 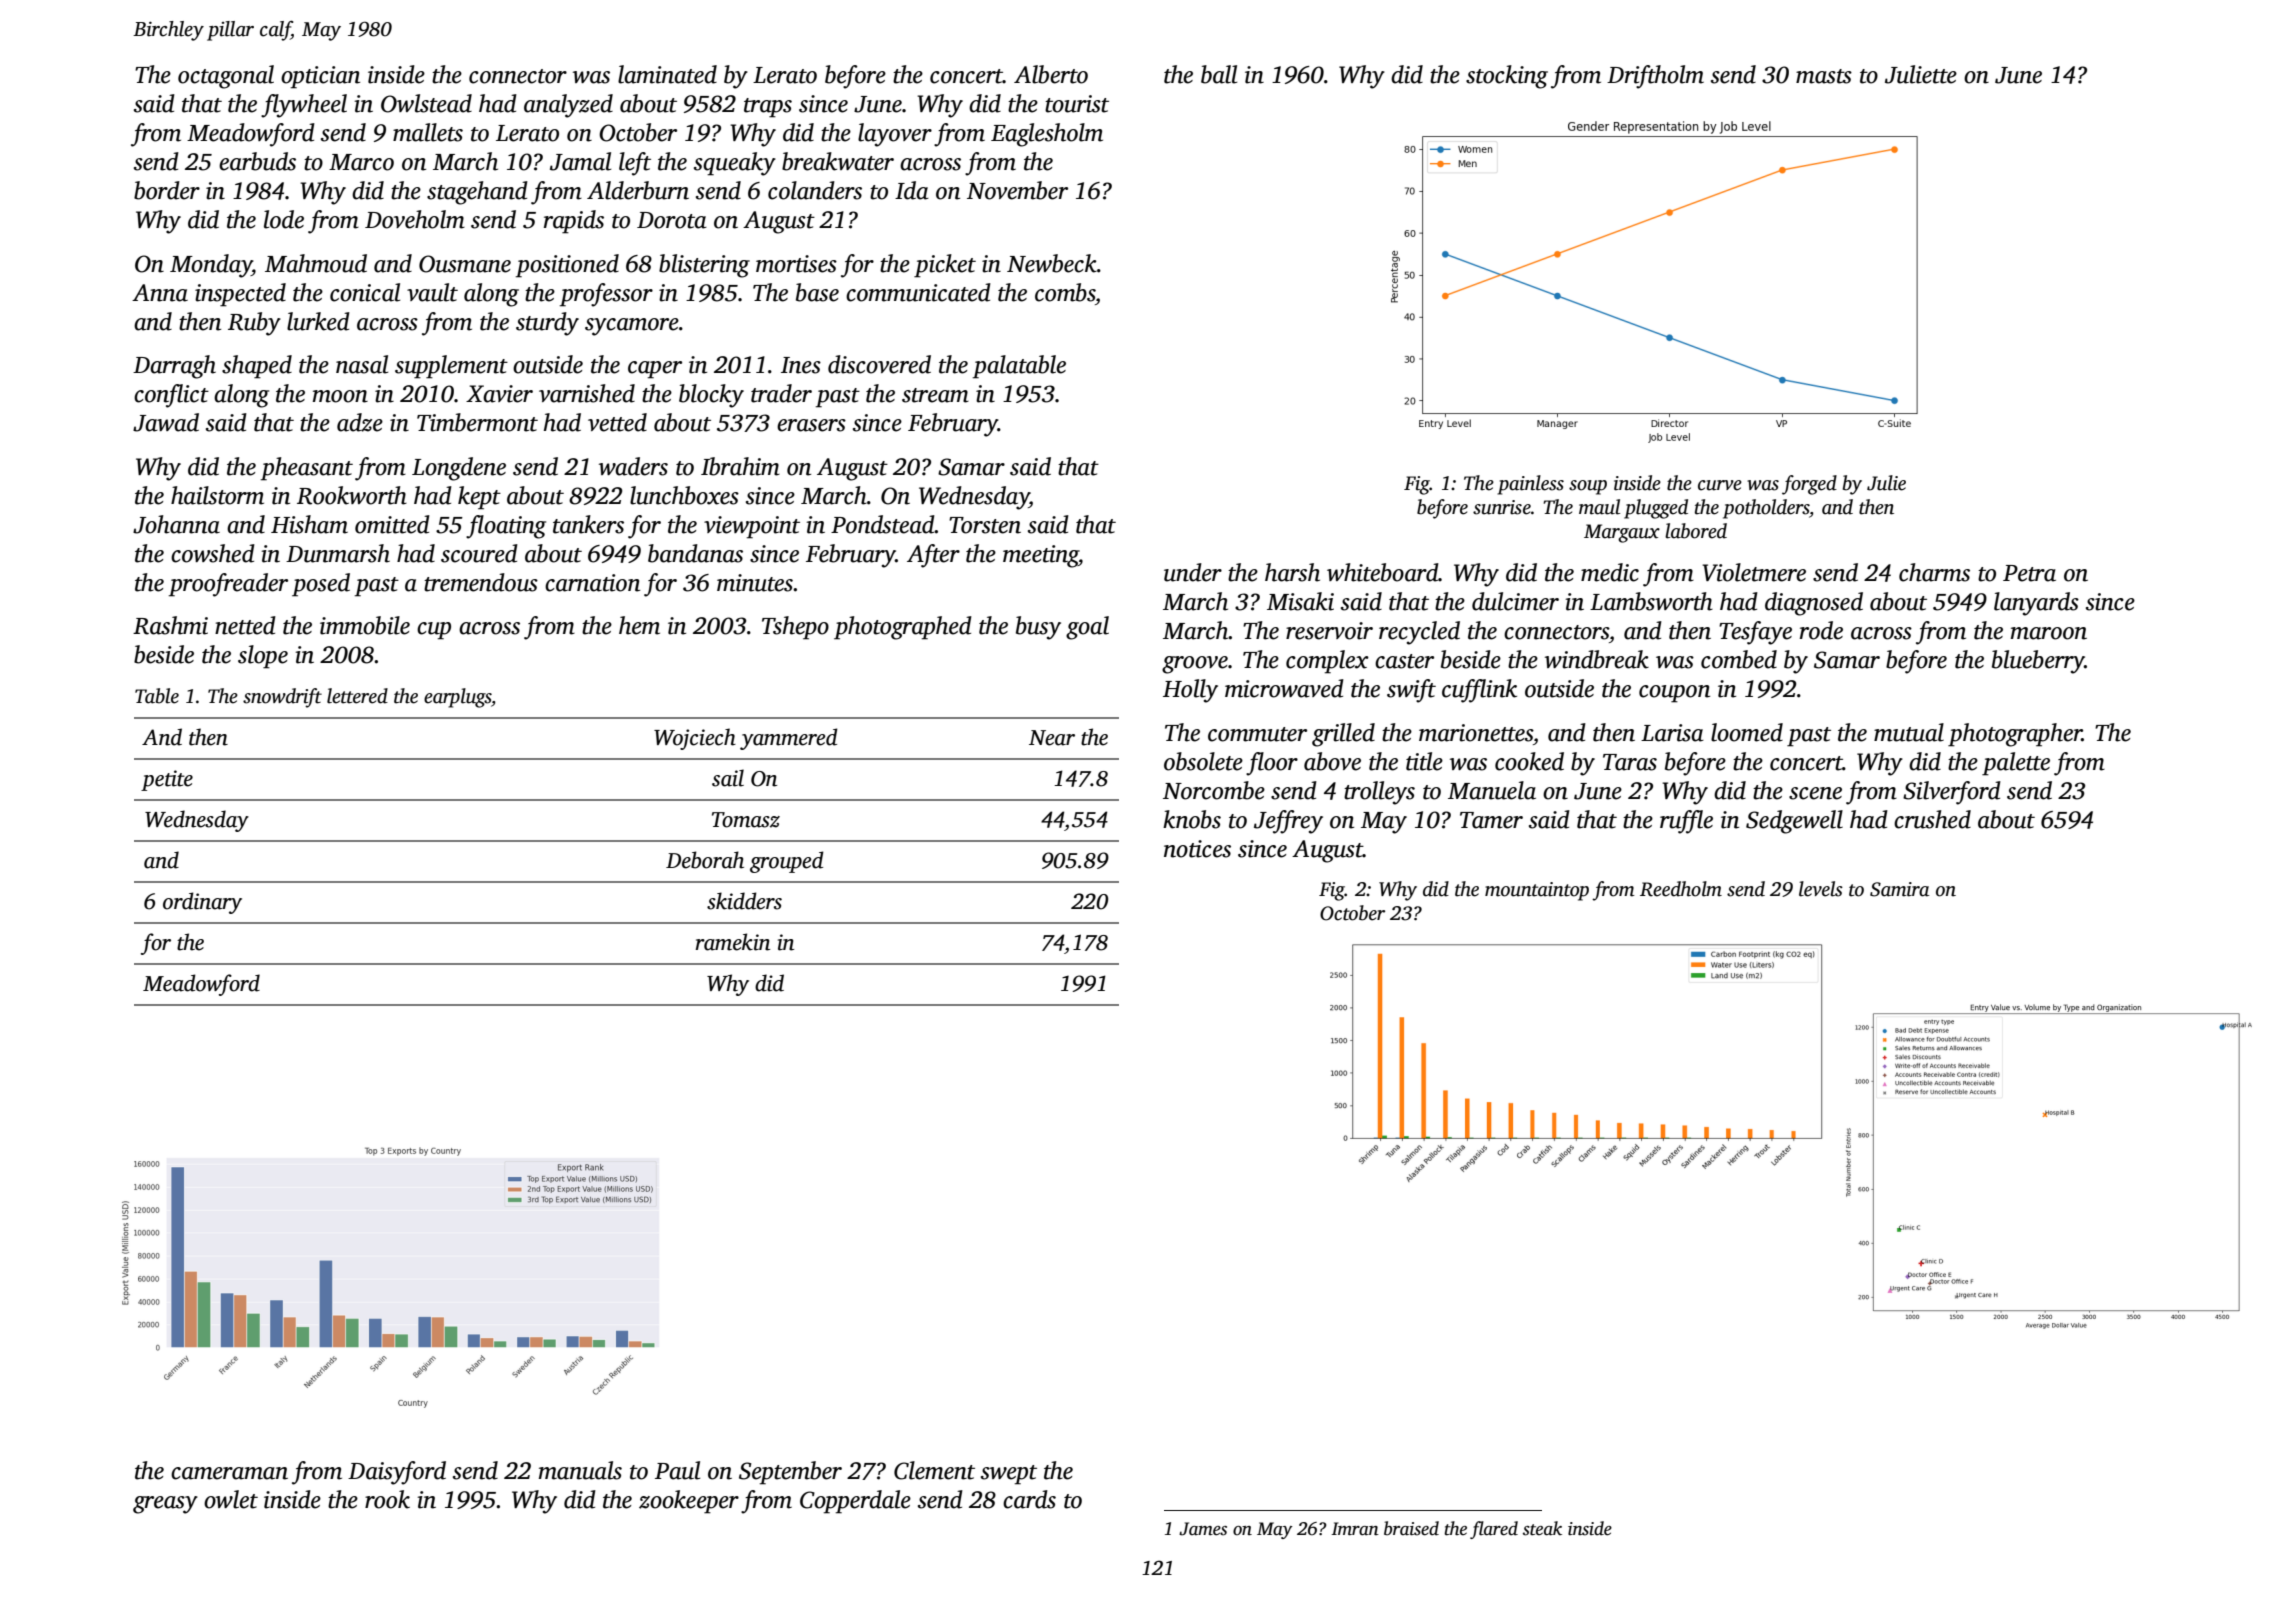 What do you see at coordinates (320, 77) in the image?
I see `optician` at bounding box center [320, 77].
